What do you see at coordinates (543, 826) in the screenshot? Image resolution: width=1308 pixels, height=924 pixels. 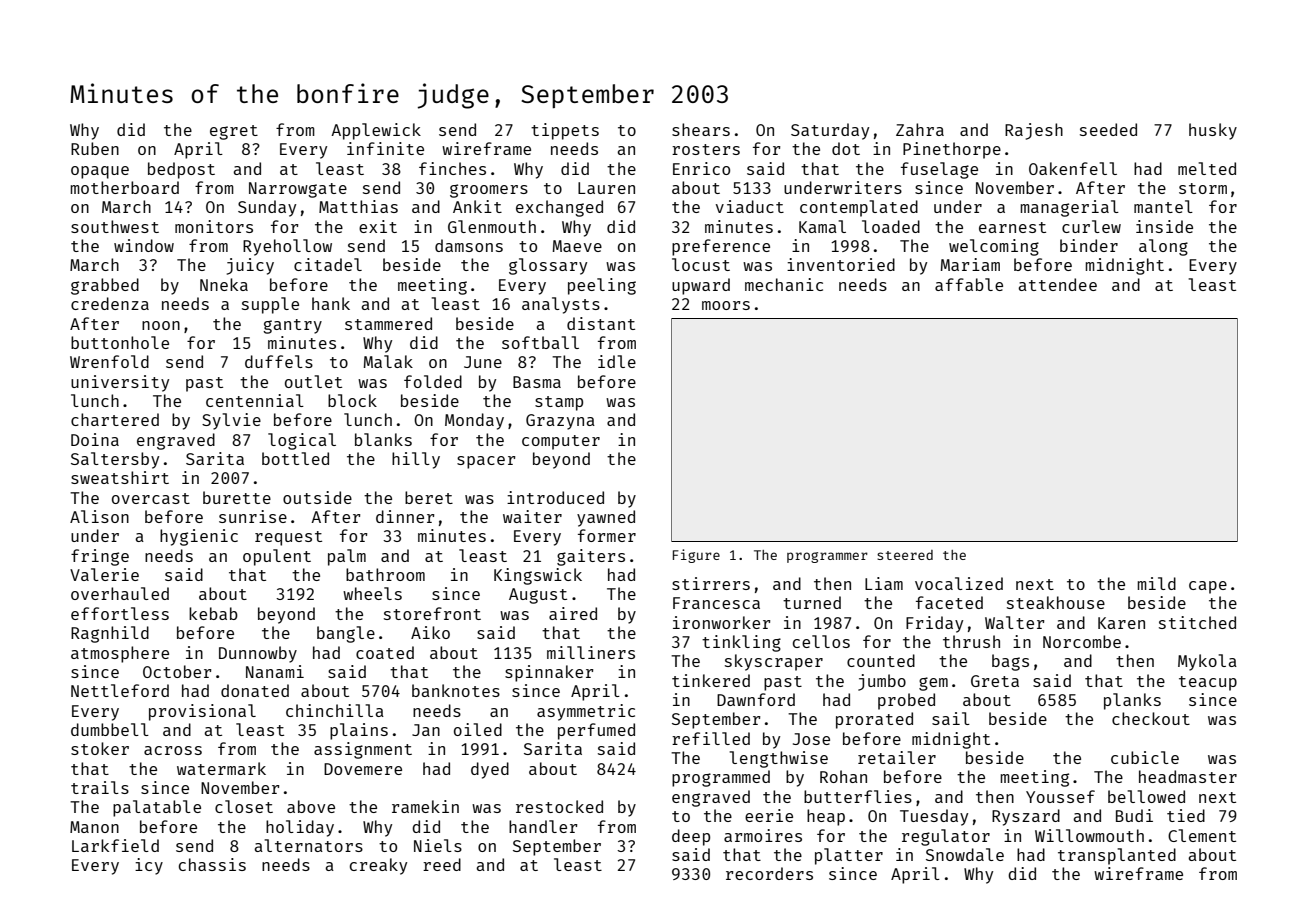 I see `handler` at bounding box center [543, 826].
